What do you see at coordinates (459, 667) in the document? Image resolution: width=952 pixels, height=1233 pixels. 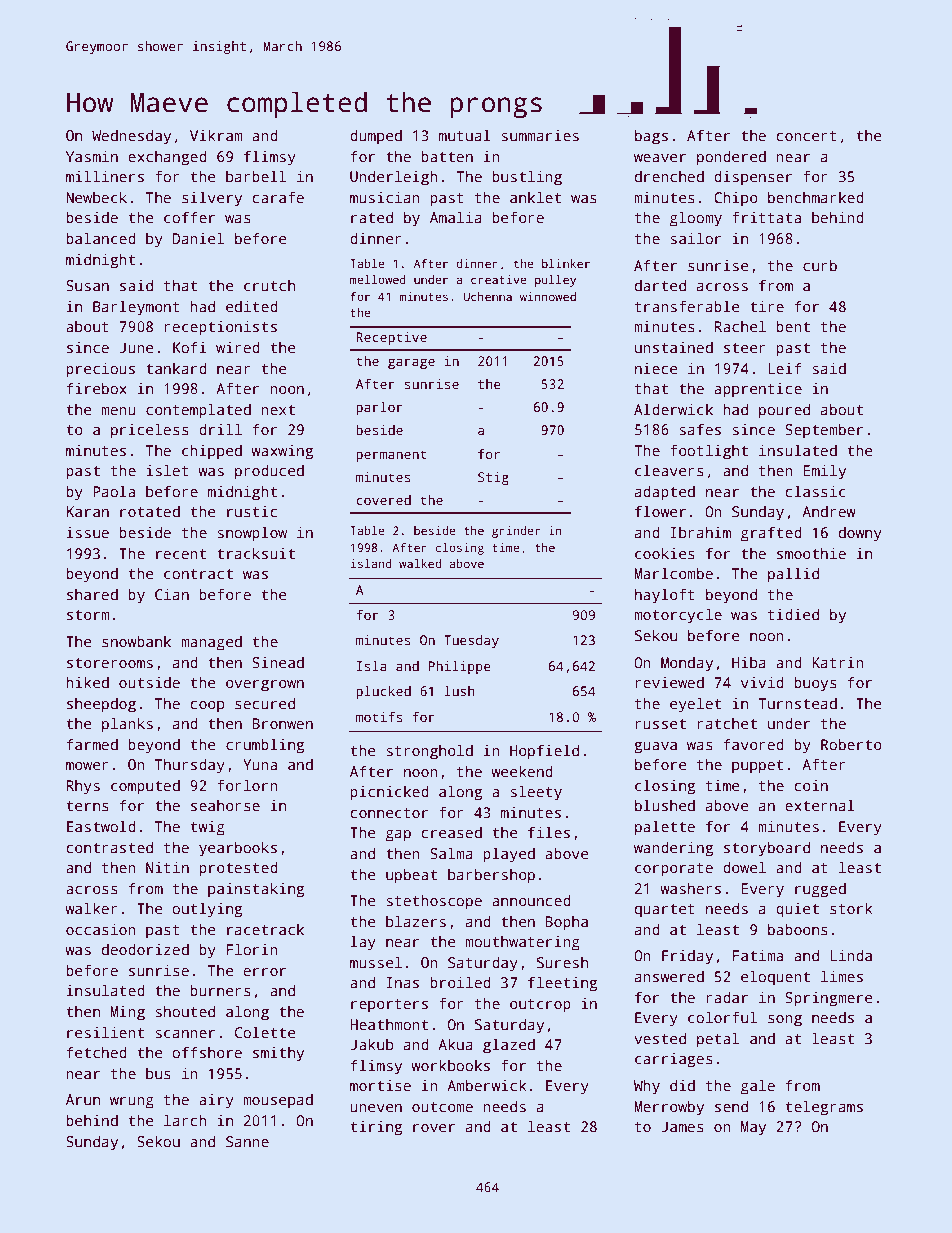 I see `Philippe` at bounding box center [459, 667].
